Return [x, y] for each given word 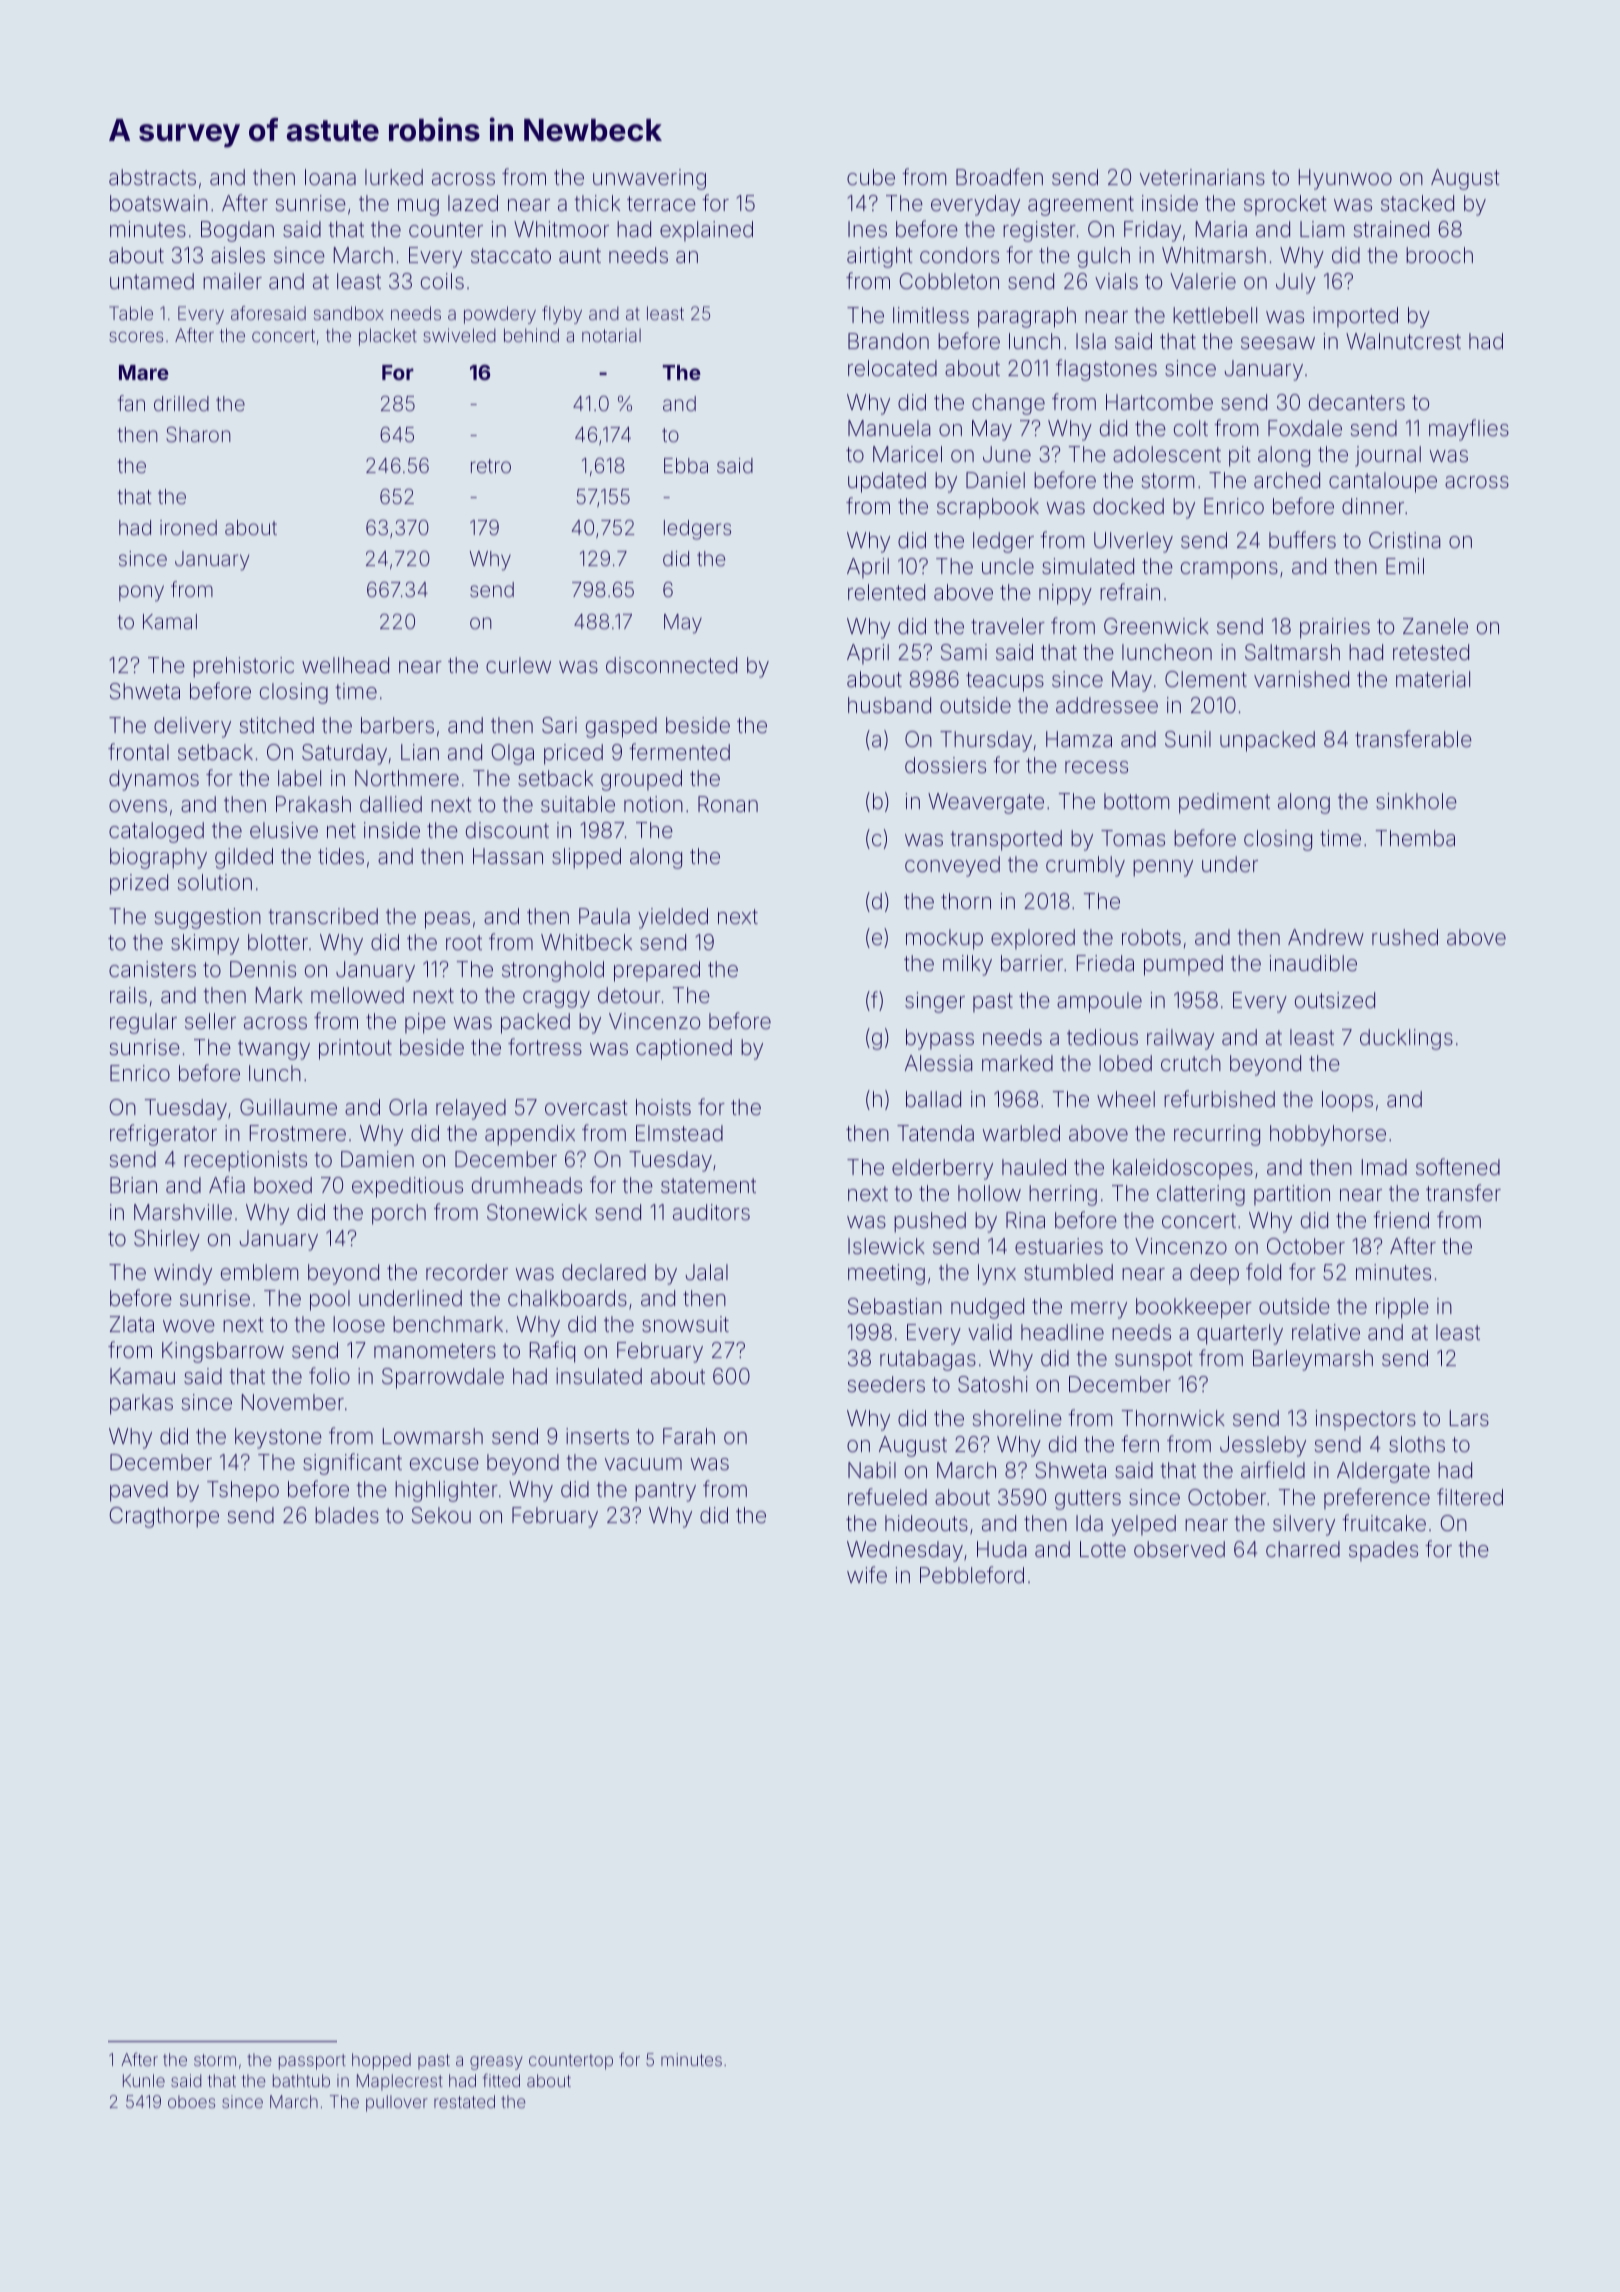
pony [141, 593]
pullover [397, 2103]
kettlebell [1215, 315]
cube [871, 177]
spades [1383, 1551]
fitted [501, 2080]
